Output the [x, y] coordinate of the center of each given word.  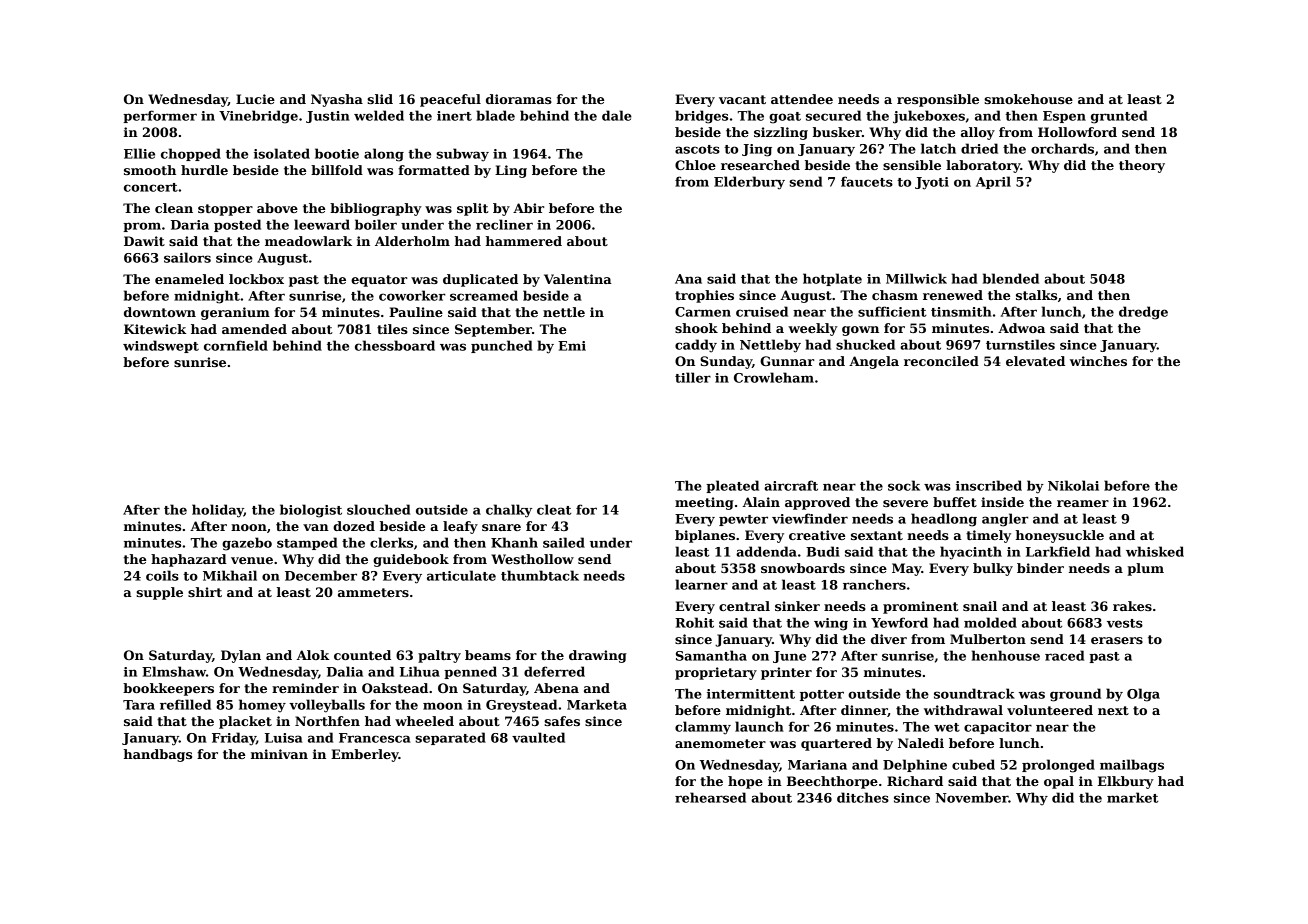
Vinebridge [258, 117]
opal [1059, 782]
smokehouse [1028, 99]
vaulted [538, 737]
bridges [701, 117]
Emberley [365, 755]
